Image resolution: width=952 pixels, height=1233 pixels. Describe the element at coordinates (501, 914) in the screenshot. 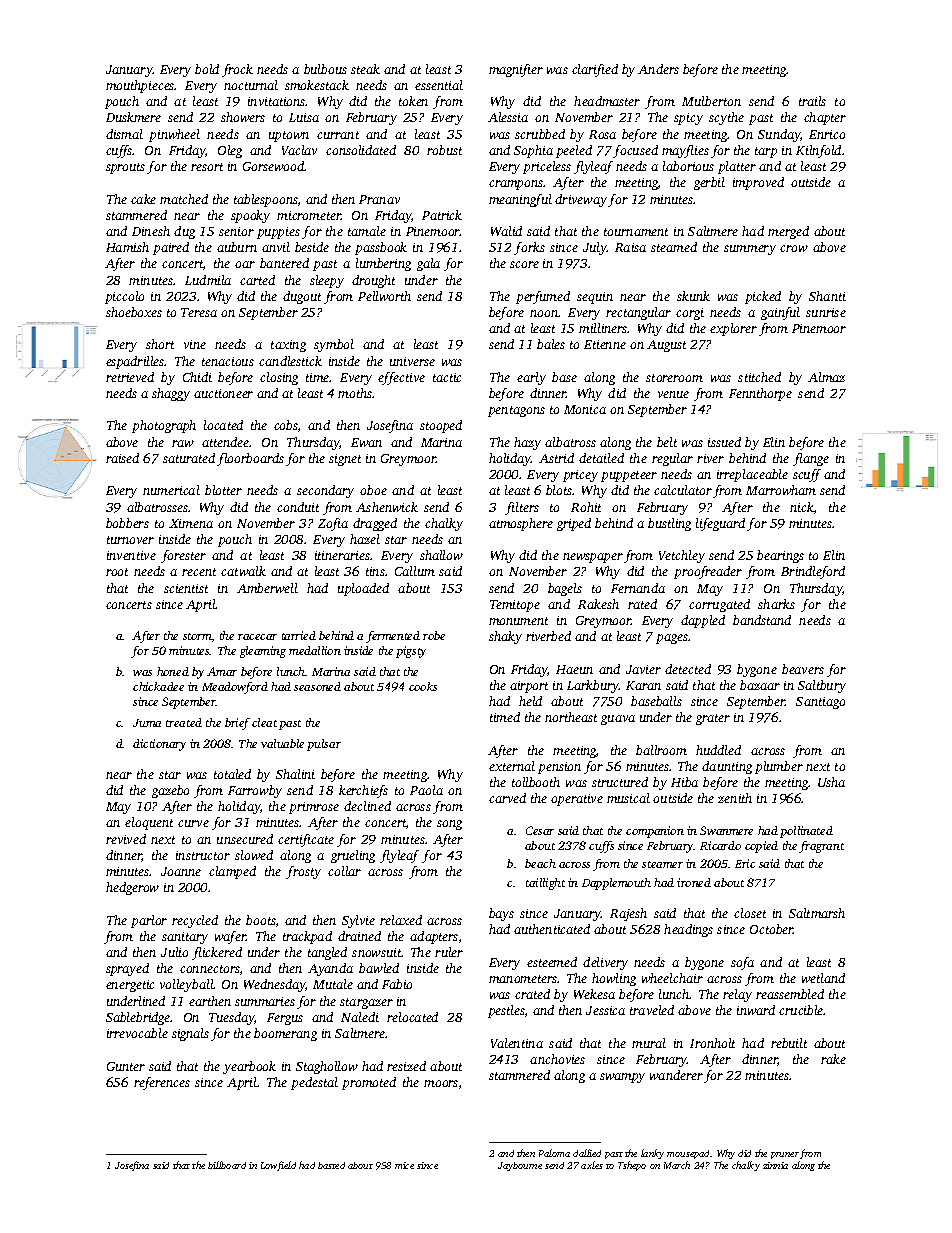

I see `bays` at that location.
